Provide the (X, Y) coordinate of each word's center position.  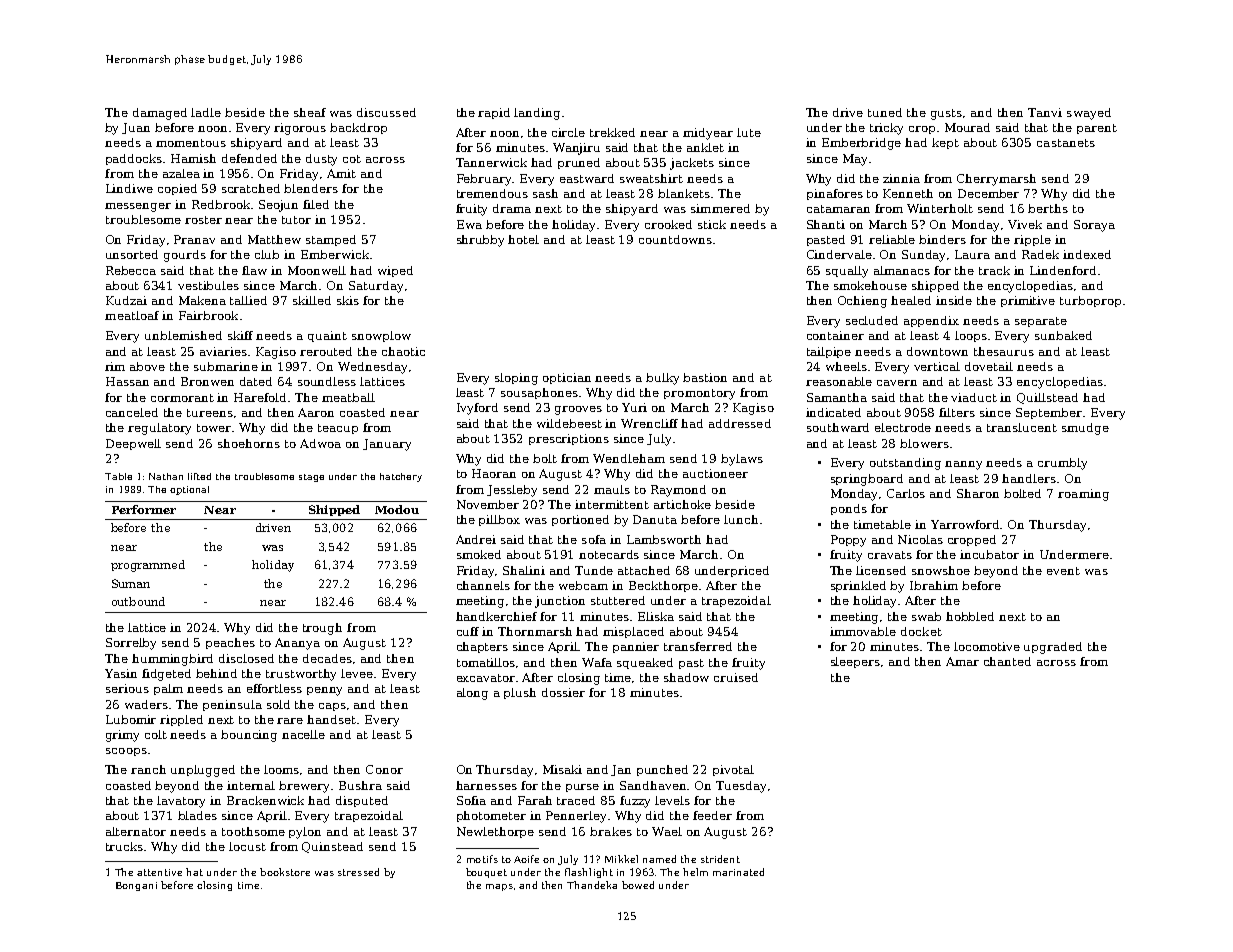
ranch (148, 769)
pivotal (733, 770)
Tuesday (741, 787)
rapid (494, 113)
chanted (1007, 661)
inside (954, 300)
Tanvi (1045, 112)
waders (146, 704)
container (835, 335)
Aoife (526, 859)
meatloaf (132, 315)
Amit (341, 173)
